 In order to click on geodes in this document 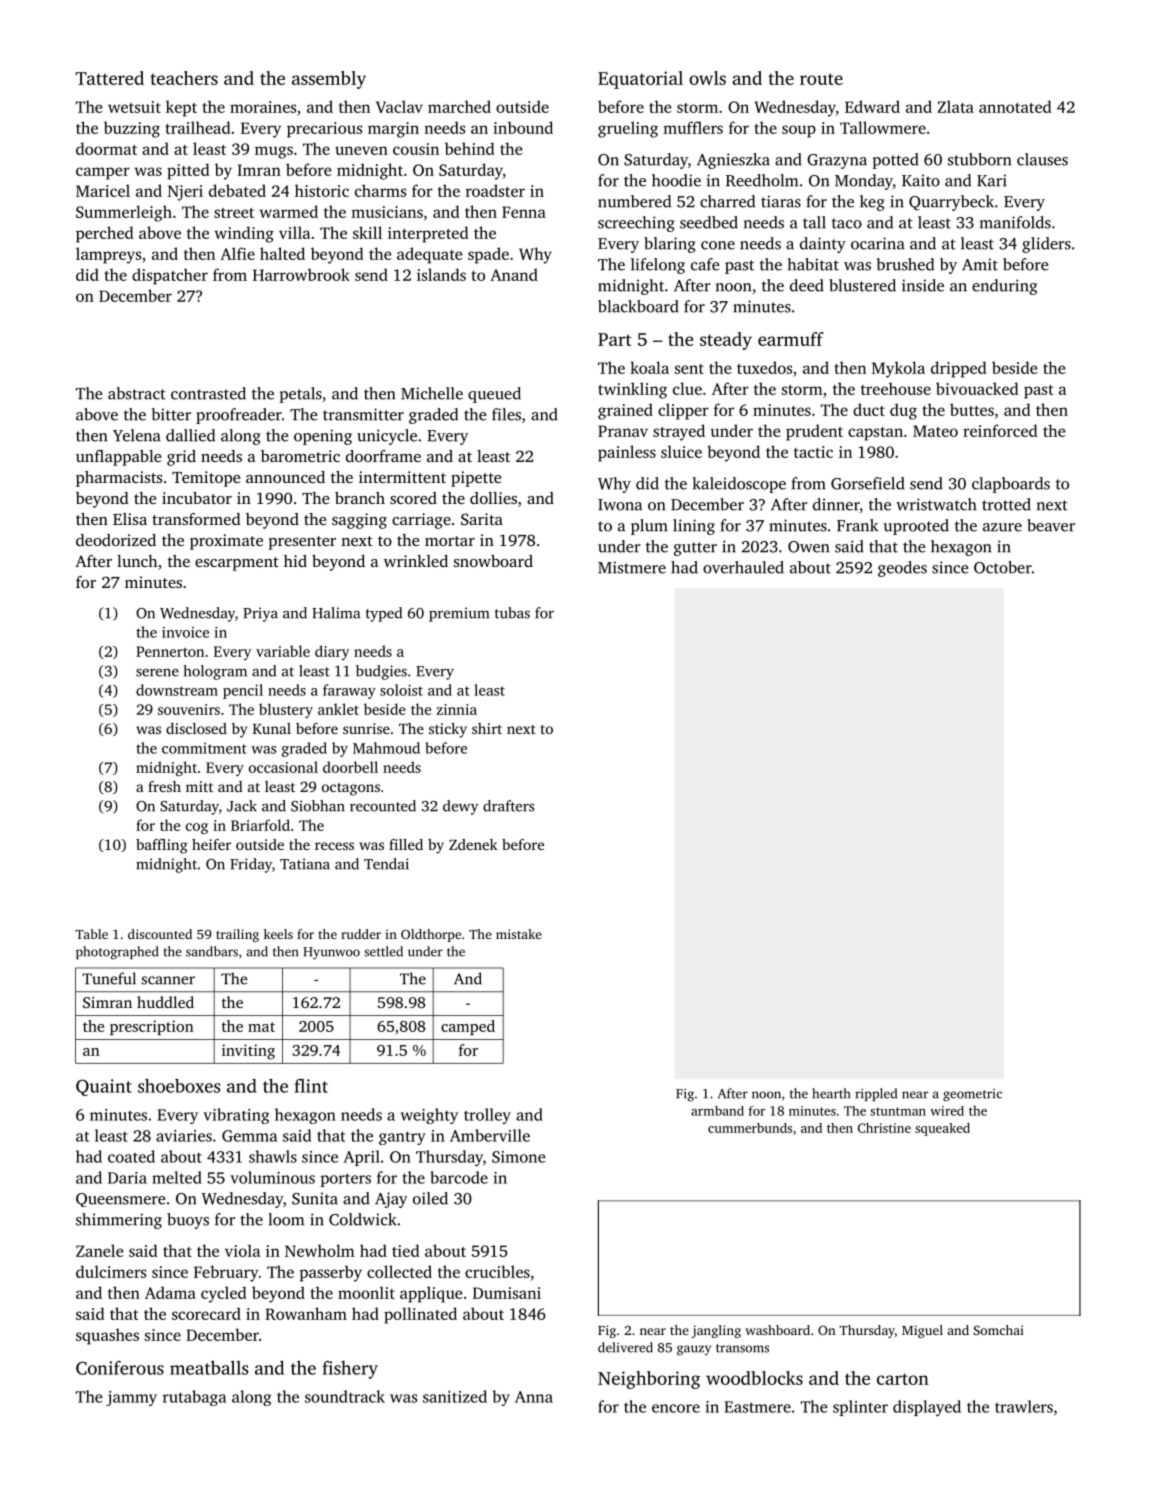, I will do `click(902, 569)`.
